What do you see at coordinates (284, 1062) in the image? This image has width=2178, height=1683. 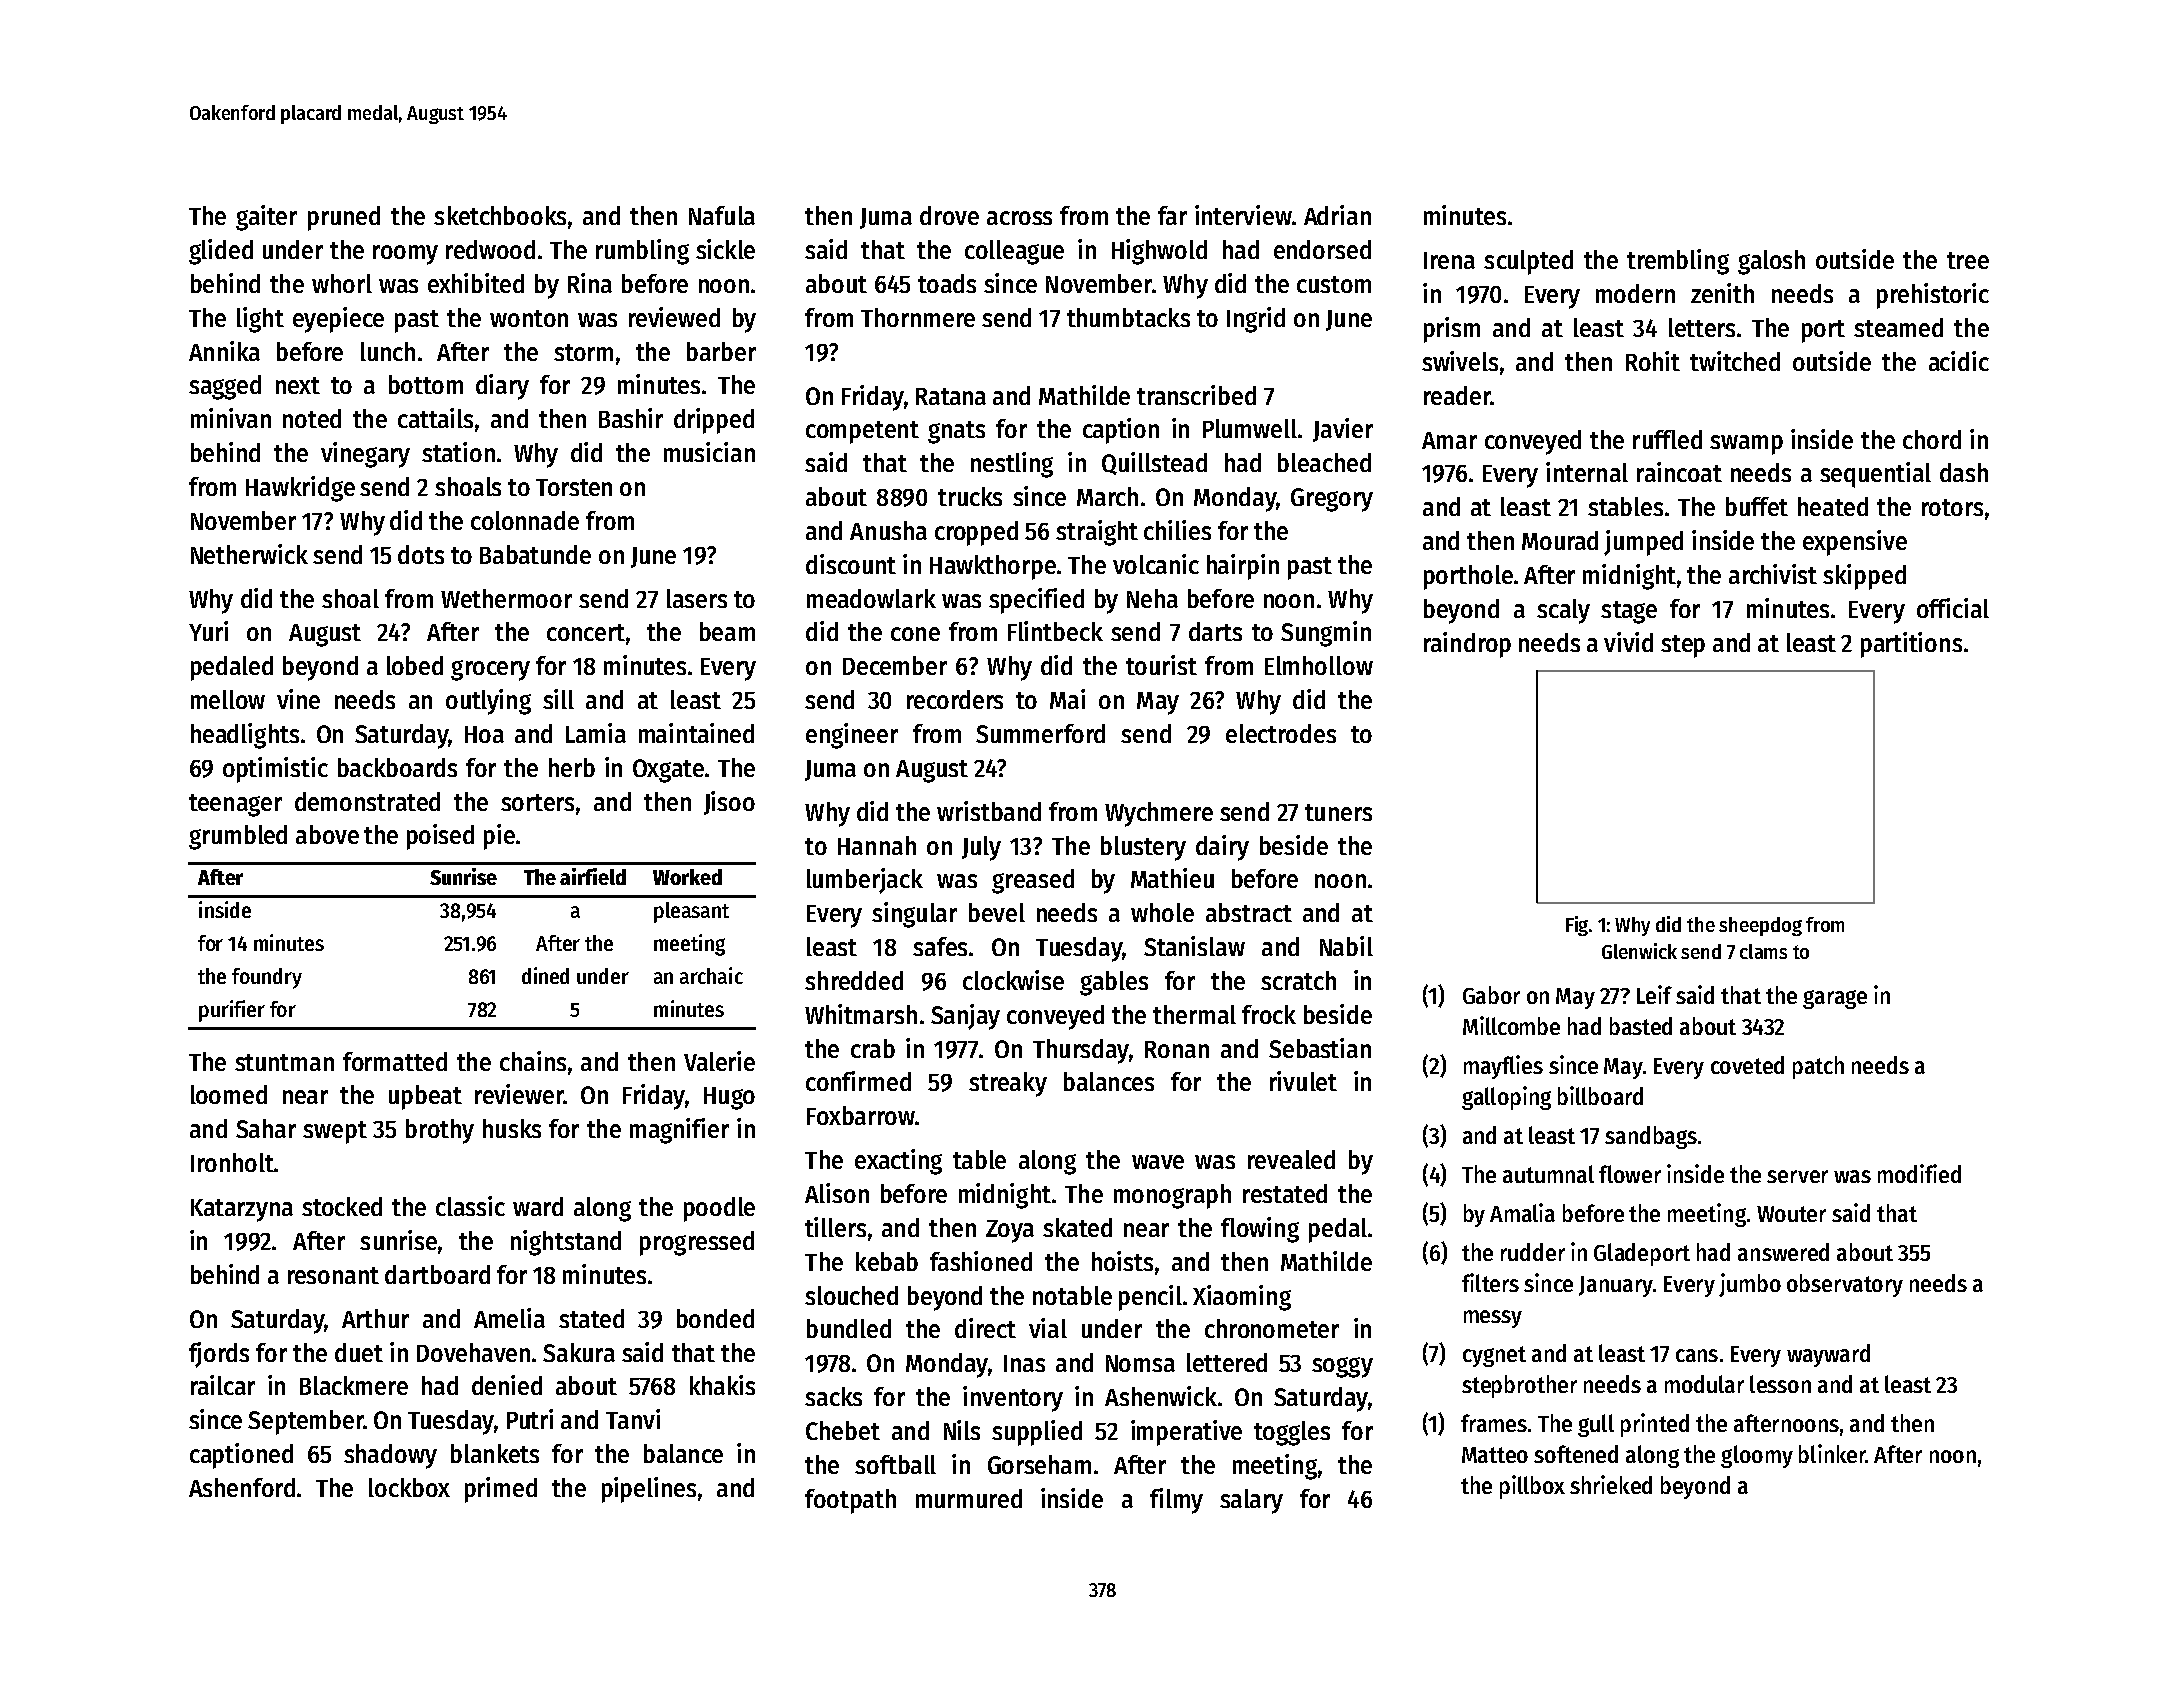 I see `stuntman` at bounding box center [284, 1062].
